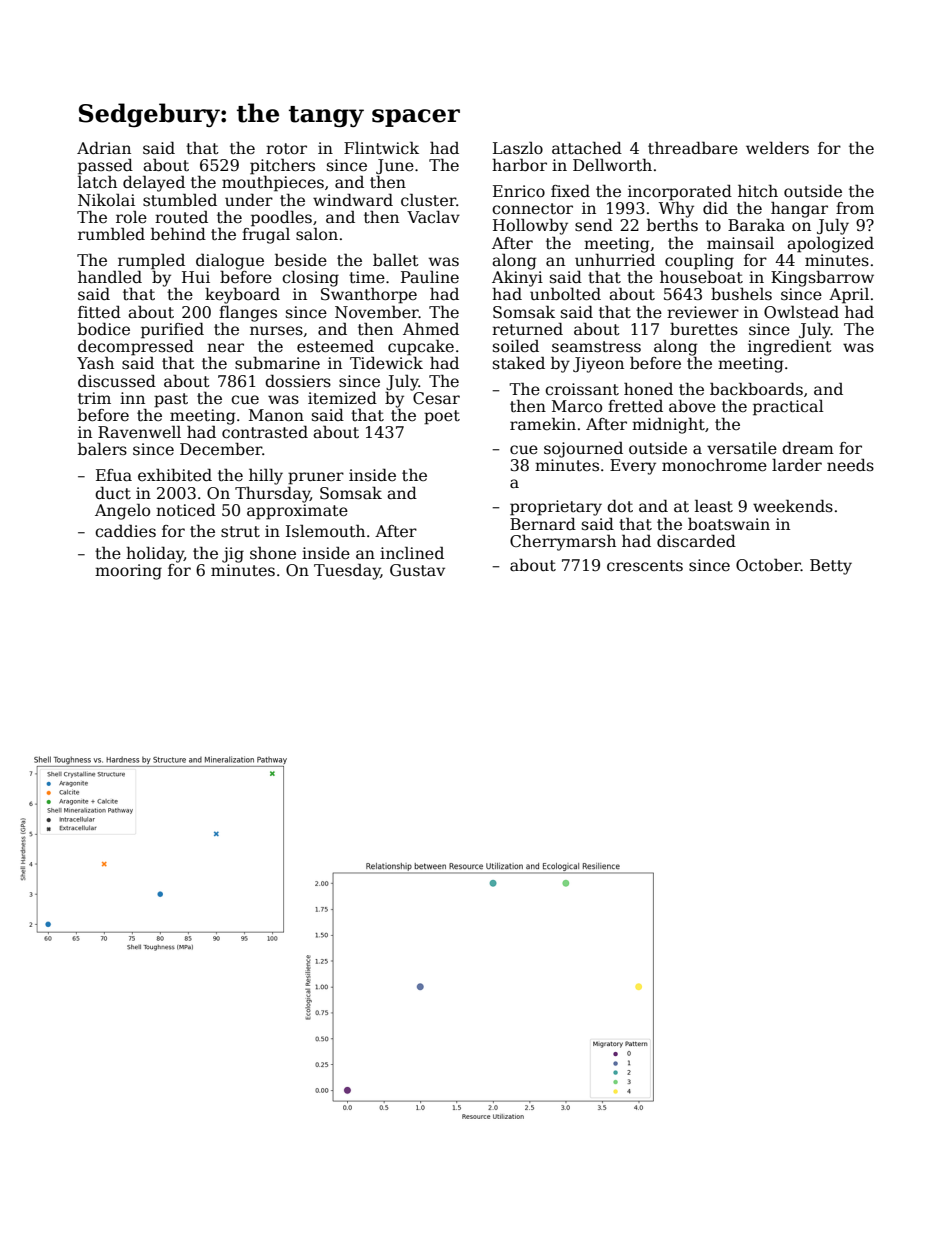  I want to click on dream, so click(808, 448).
